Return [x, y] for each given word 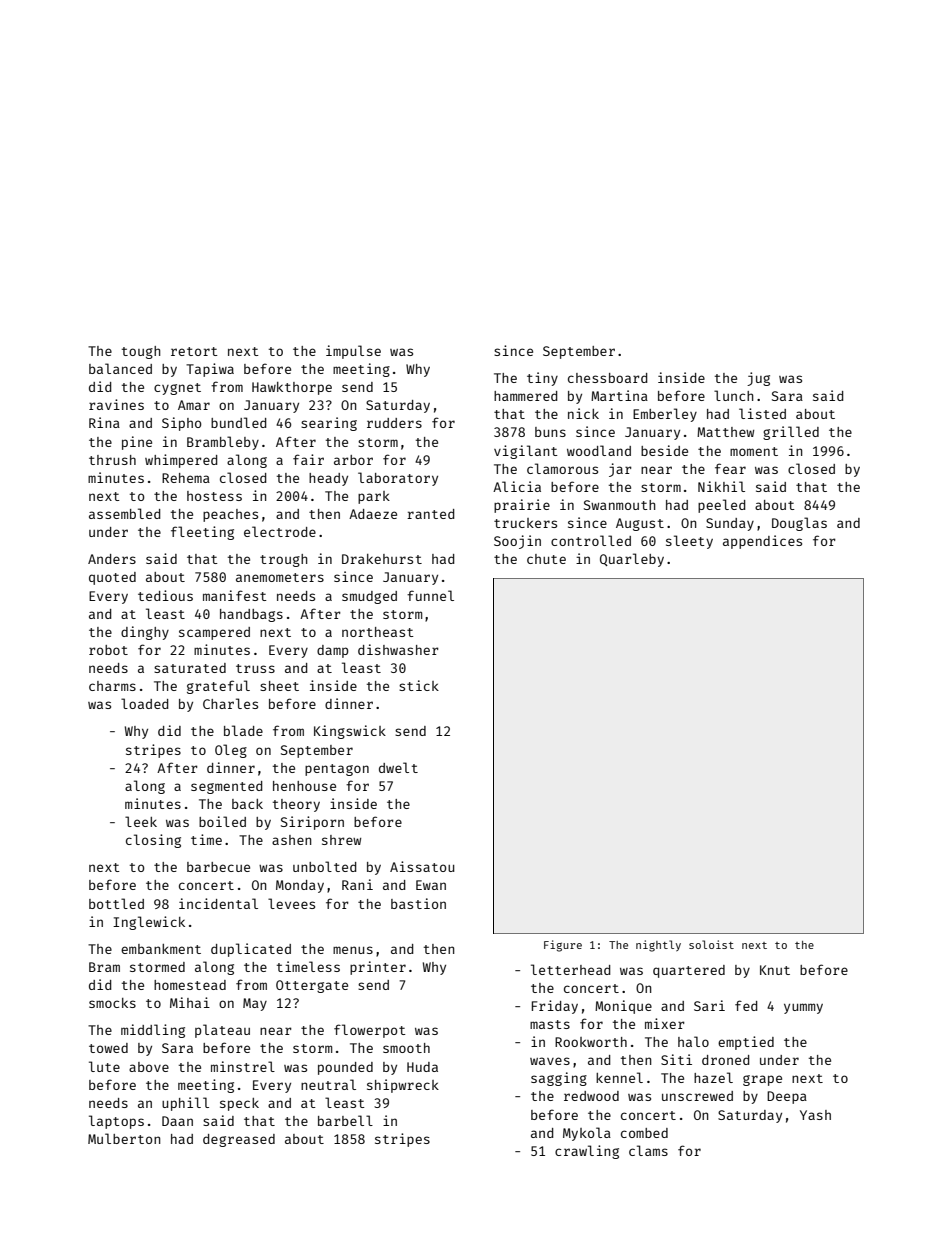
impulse [353, 352]
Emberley [665, 415]
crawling [587, 1152]
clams [648, 1150]
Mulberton [124, 1138]
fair [308, 459]
